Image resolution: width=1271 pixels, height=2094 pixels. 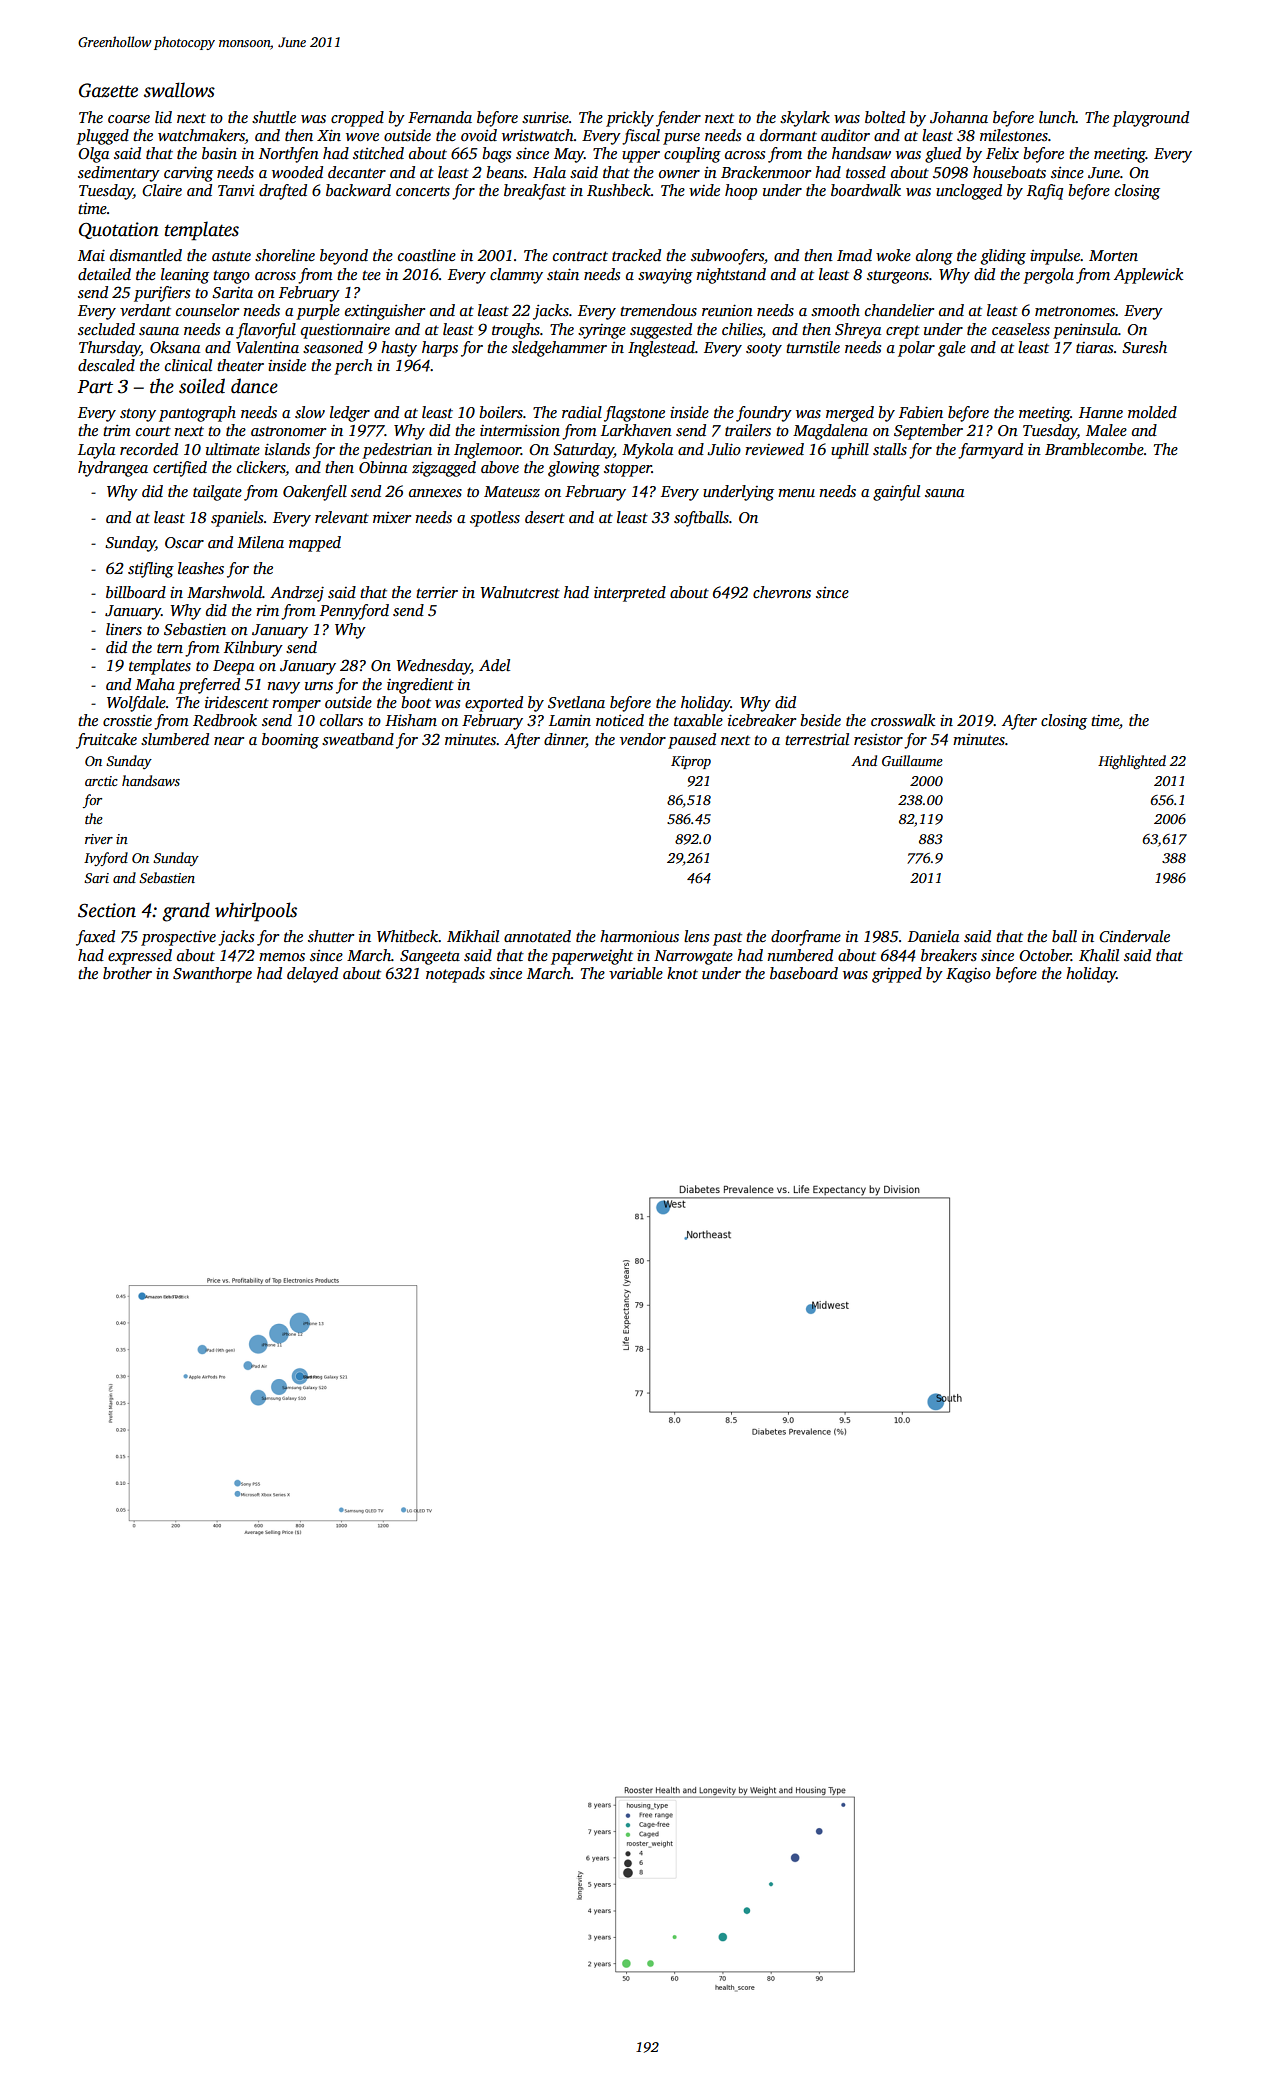 I want to click on Morten, so click(x=1113, y=255).
